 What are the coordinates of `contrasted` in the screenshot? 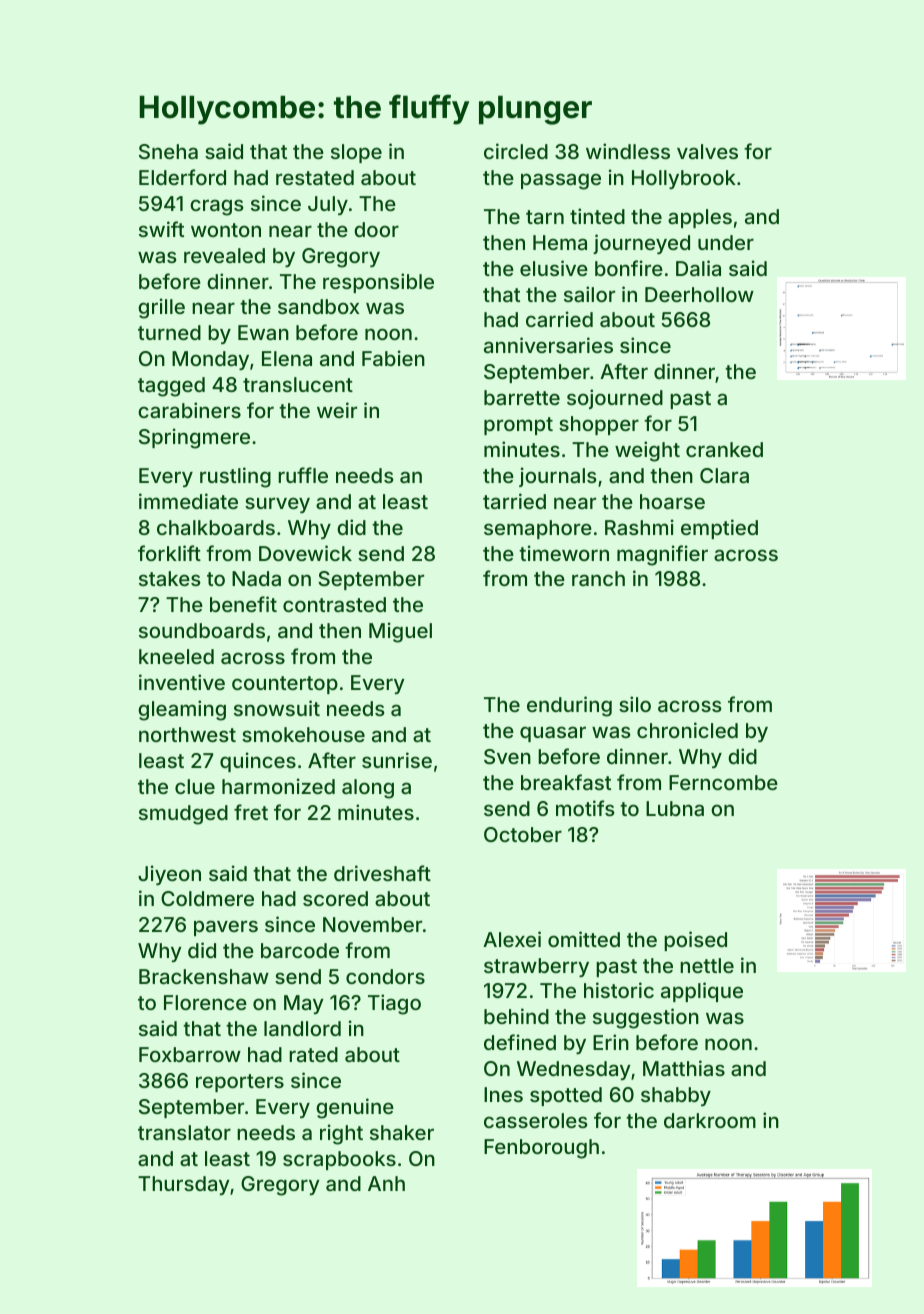 It's located at (334, 604).
